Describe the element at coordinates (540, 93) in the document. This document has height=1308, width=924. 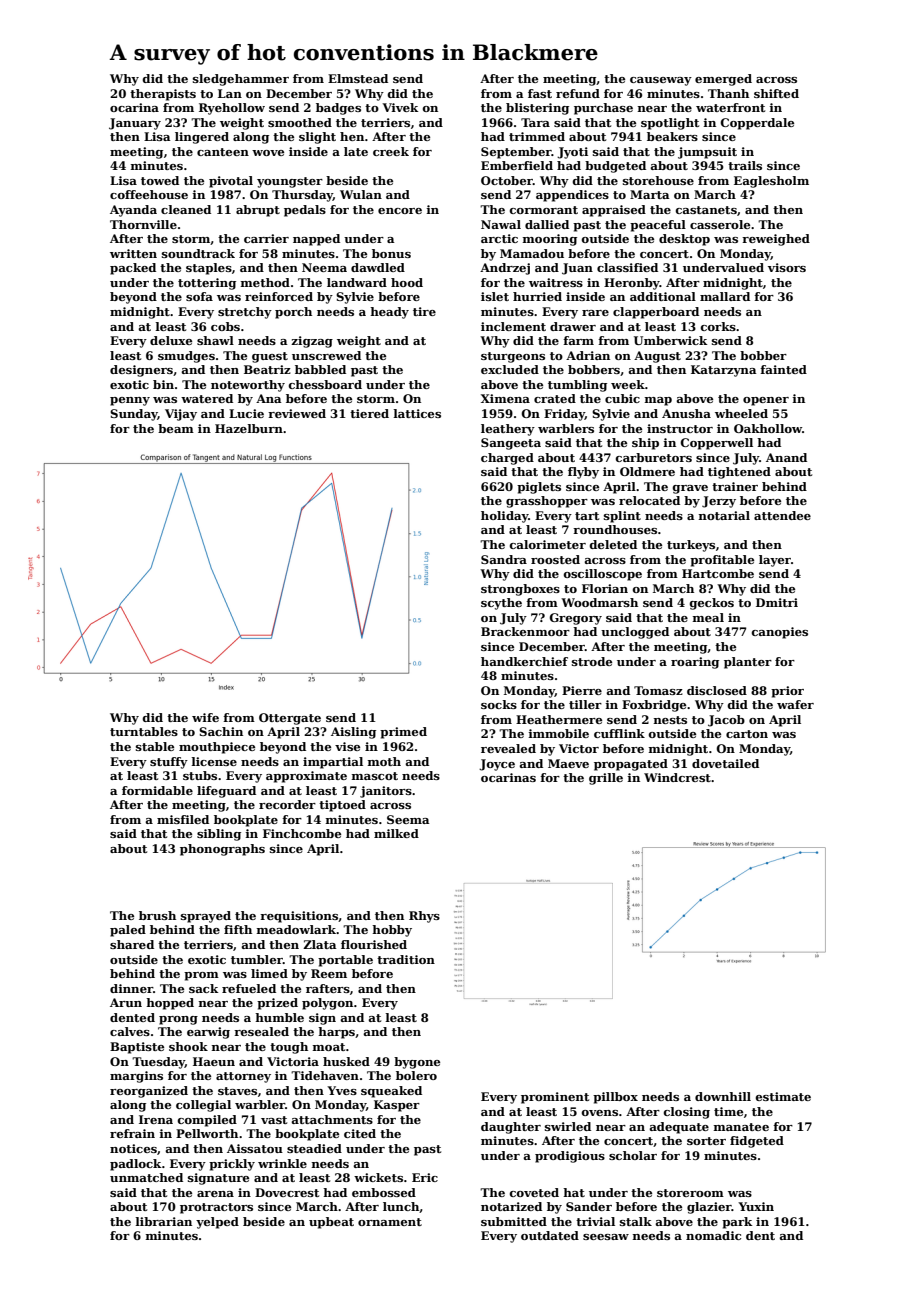
I see `fast` at that location.
